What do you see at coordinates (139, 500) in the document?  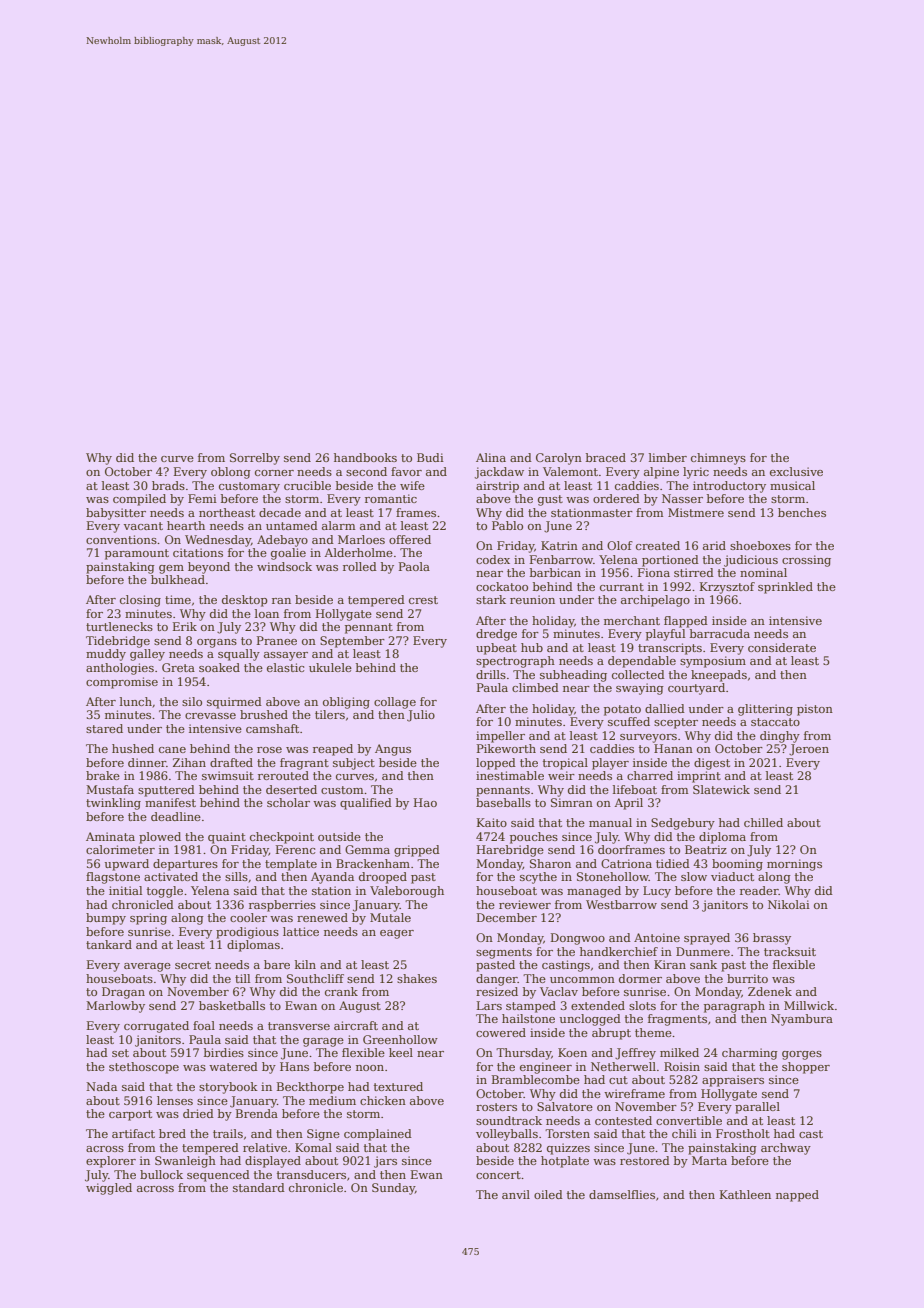 I see `compiled` at bounding box center [139, 500].
